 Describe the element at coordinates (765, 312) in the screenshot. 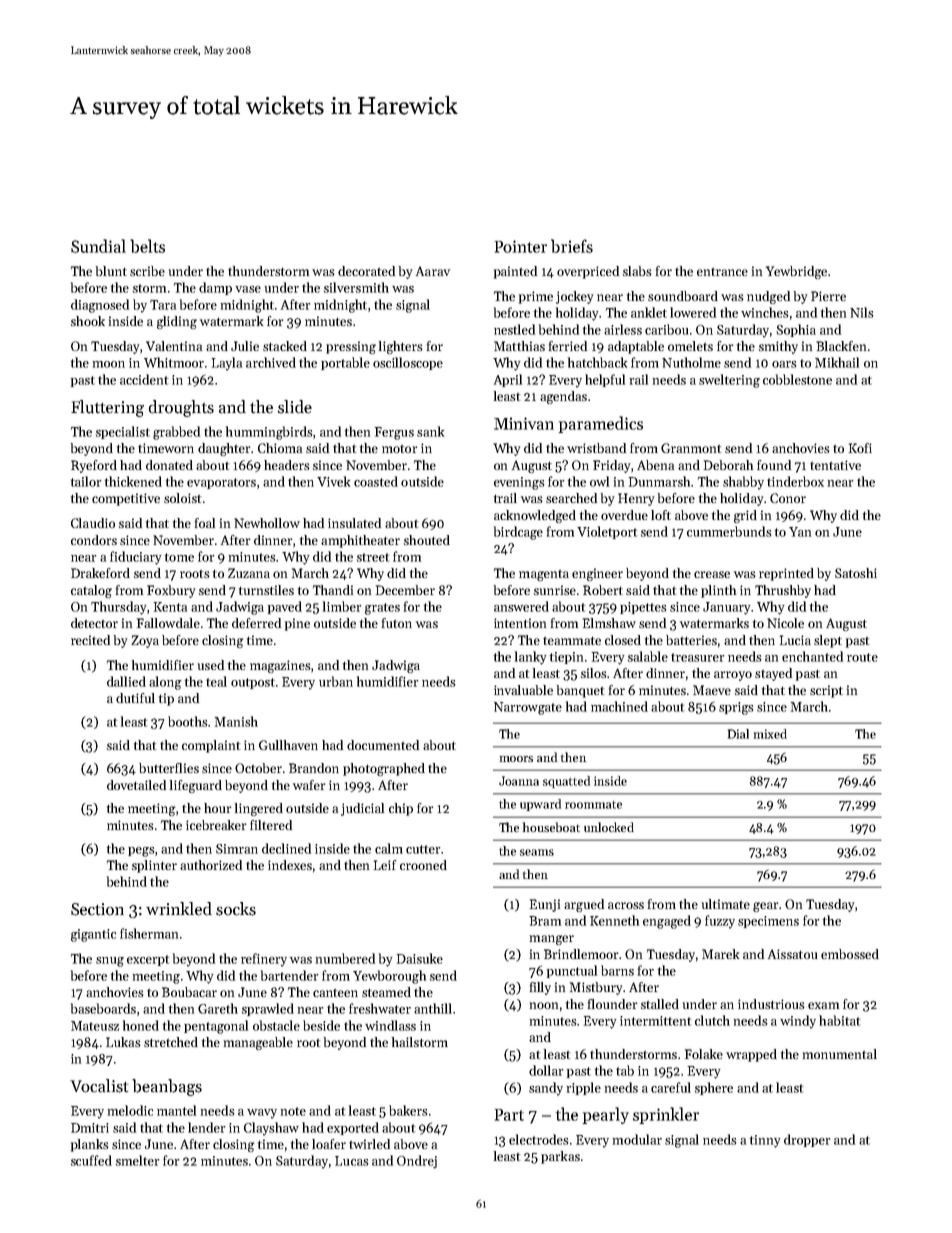

I see `winches` at that location.
